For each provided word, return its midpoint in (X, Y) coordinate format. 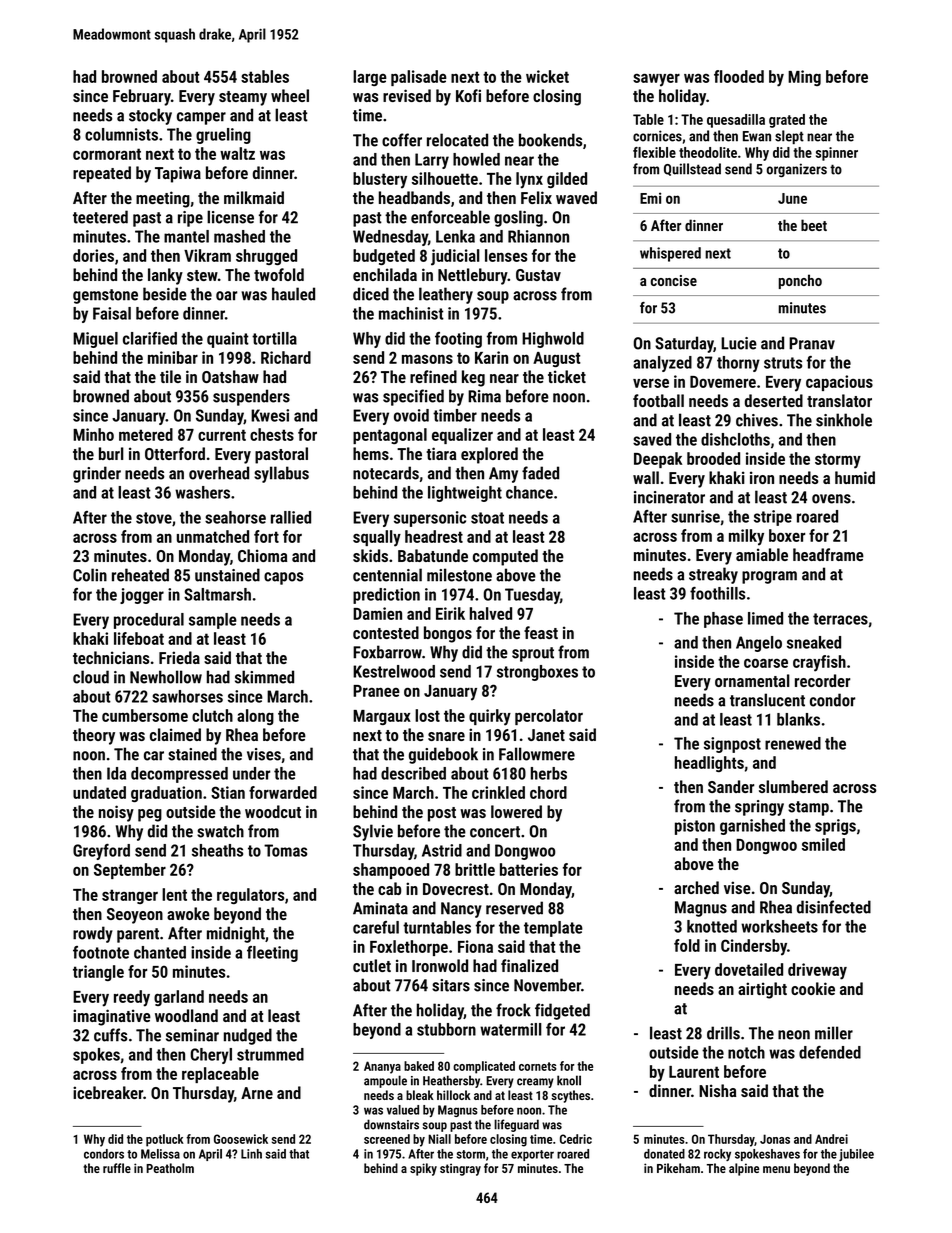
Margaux (382, 717)
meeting (163, 199)
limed (765, 618)
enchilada (385, 274)
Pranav (812, 343)
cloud (91, 677)
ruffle (117, 1168)
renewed (793, 743)
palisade (419, 78)
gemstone (105, 296)
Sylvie (373, 832)
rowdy (93, 934)
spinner (837, 154)
